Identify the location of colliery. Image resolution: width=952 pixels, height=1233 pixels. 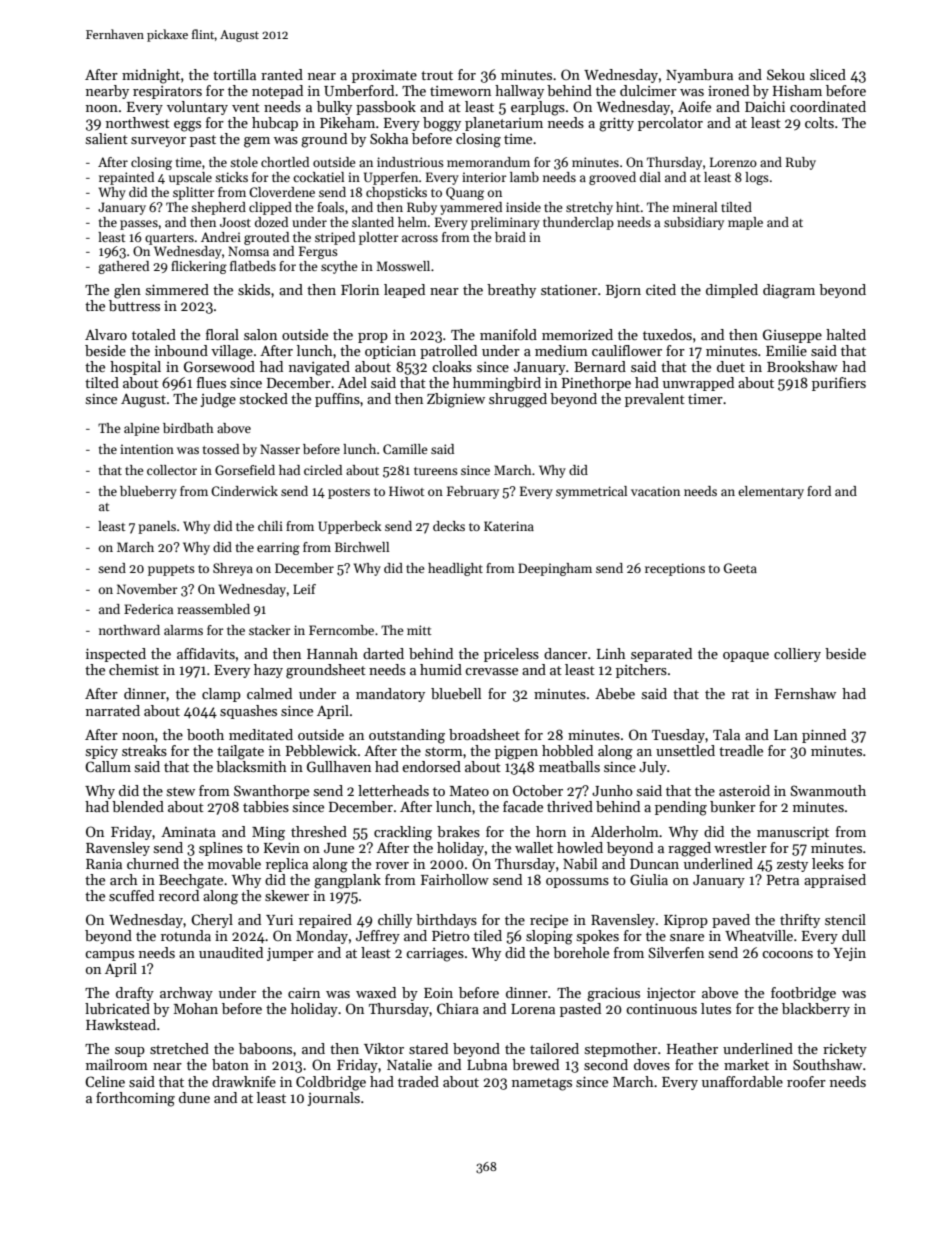
(797, 655).
